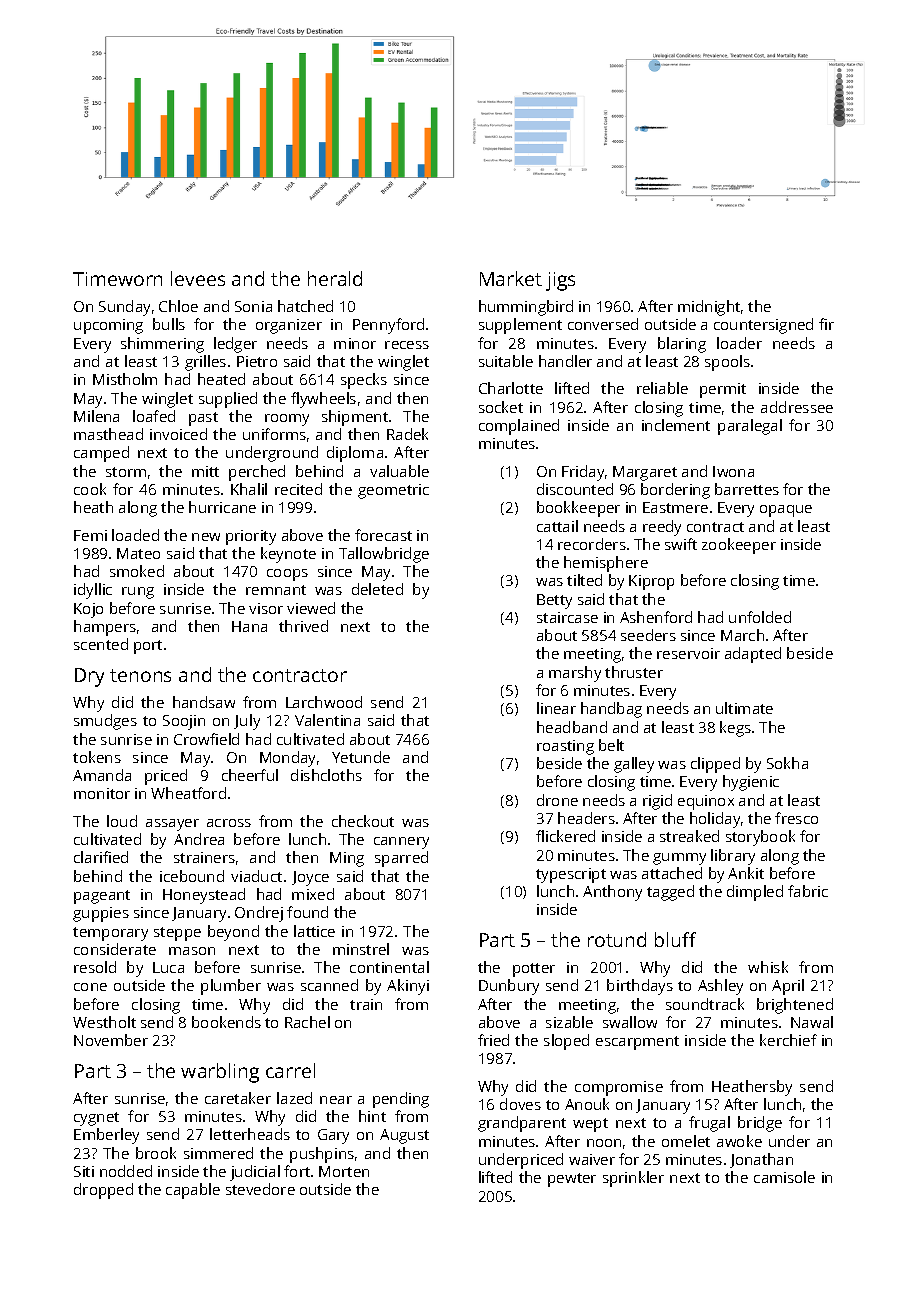 The width and height of the screenshot is (908, 1316). I want to click on tenons, so click(140, 675).
